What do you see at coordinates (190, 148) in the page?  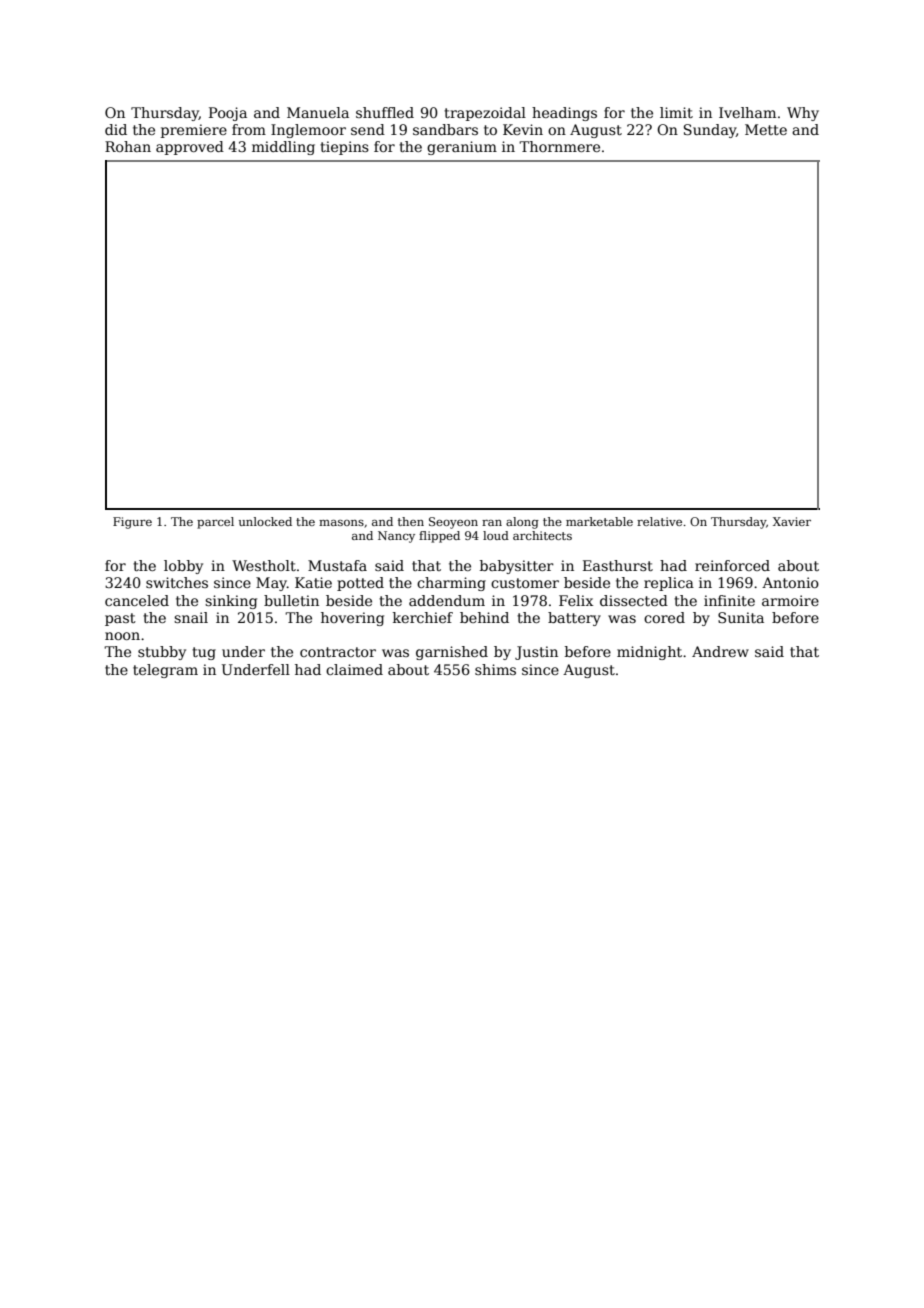 I see `approved` at bounding box center [190, 148].
